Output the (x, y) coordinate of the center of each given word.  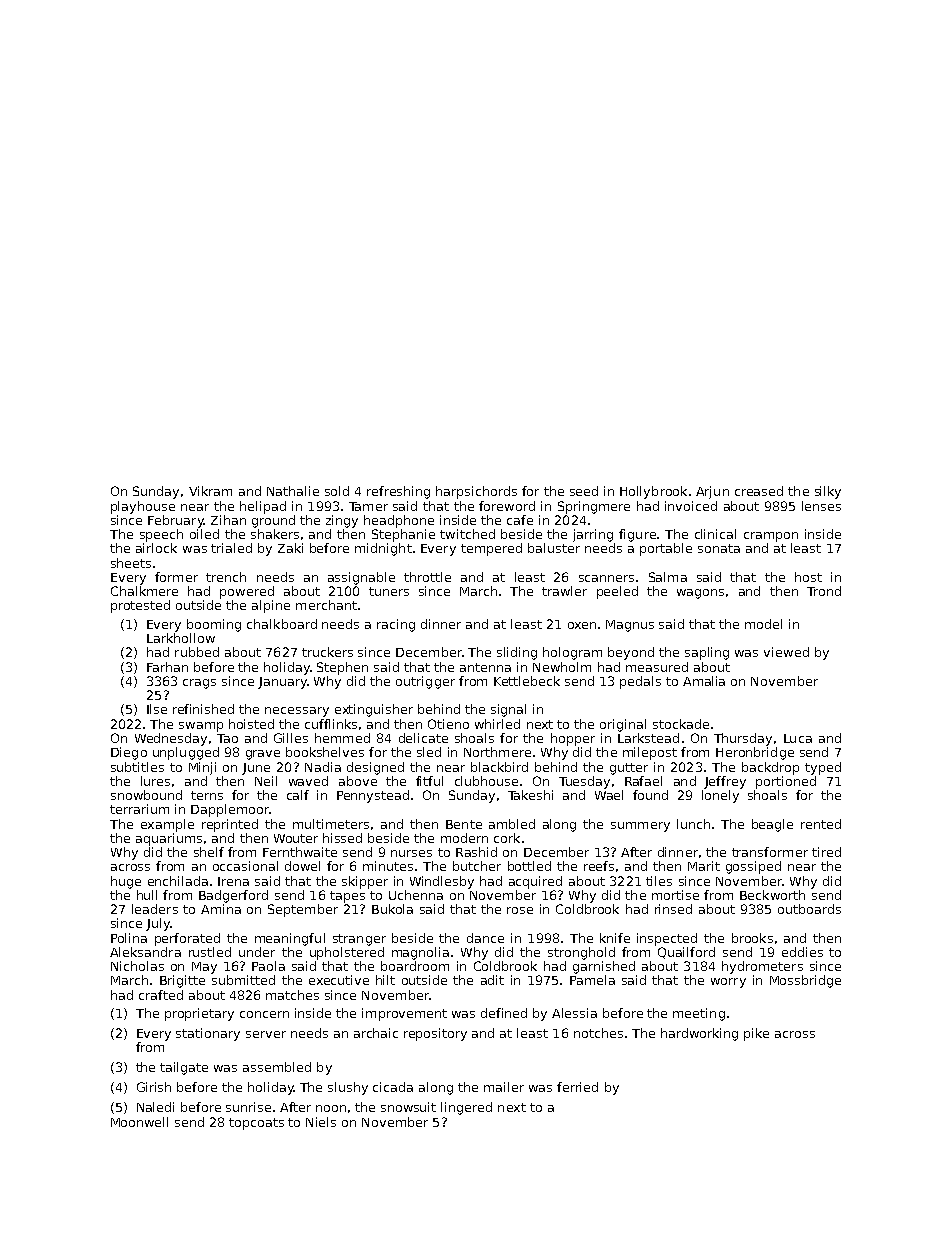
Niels (321, 1122)
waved (308, 781)
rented (821, 824)
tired (826, 852)
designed (375, 768)
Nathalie (293, 491)
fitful (429, 781)
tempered (491, 549)
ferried (577, 1087)
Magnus (630, 626)
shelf (209, 852)
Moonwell (139, 1122)
